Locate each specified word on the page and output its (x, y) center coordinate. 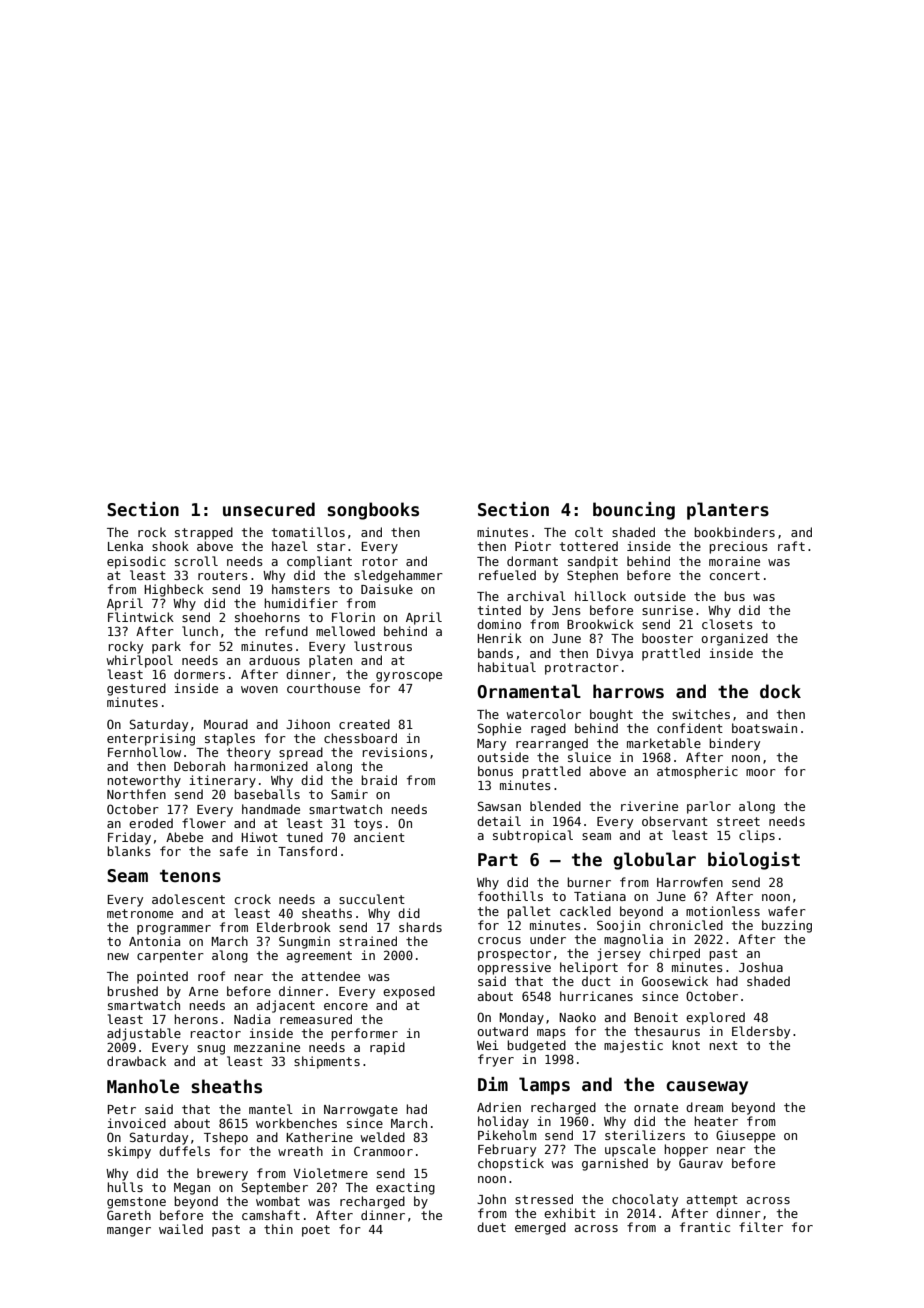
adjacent (286, 1006)
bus (734, 596)
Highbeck (174, 590)
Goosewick (675, 981)
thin (278, 1229)
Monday (521, 1018)
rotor (380, 561)
